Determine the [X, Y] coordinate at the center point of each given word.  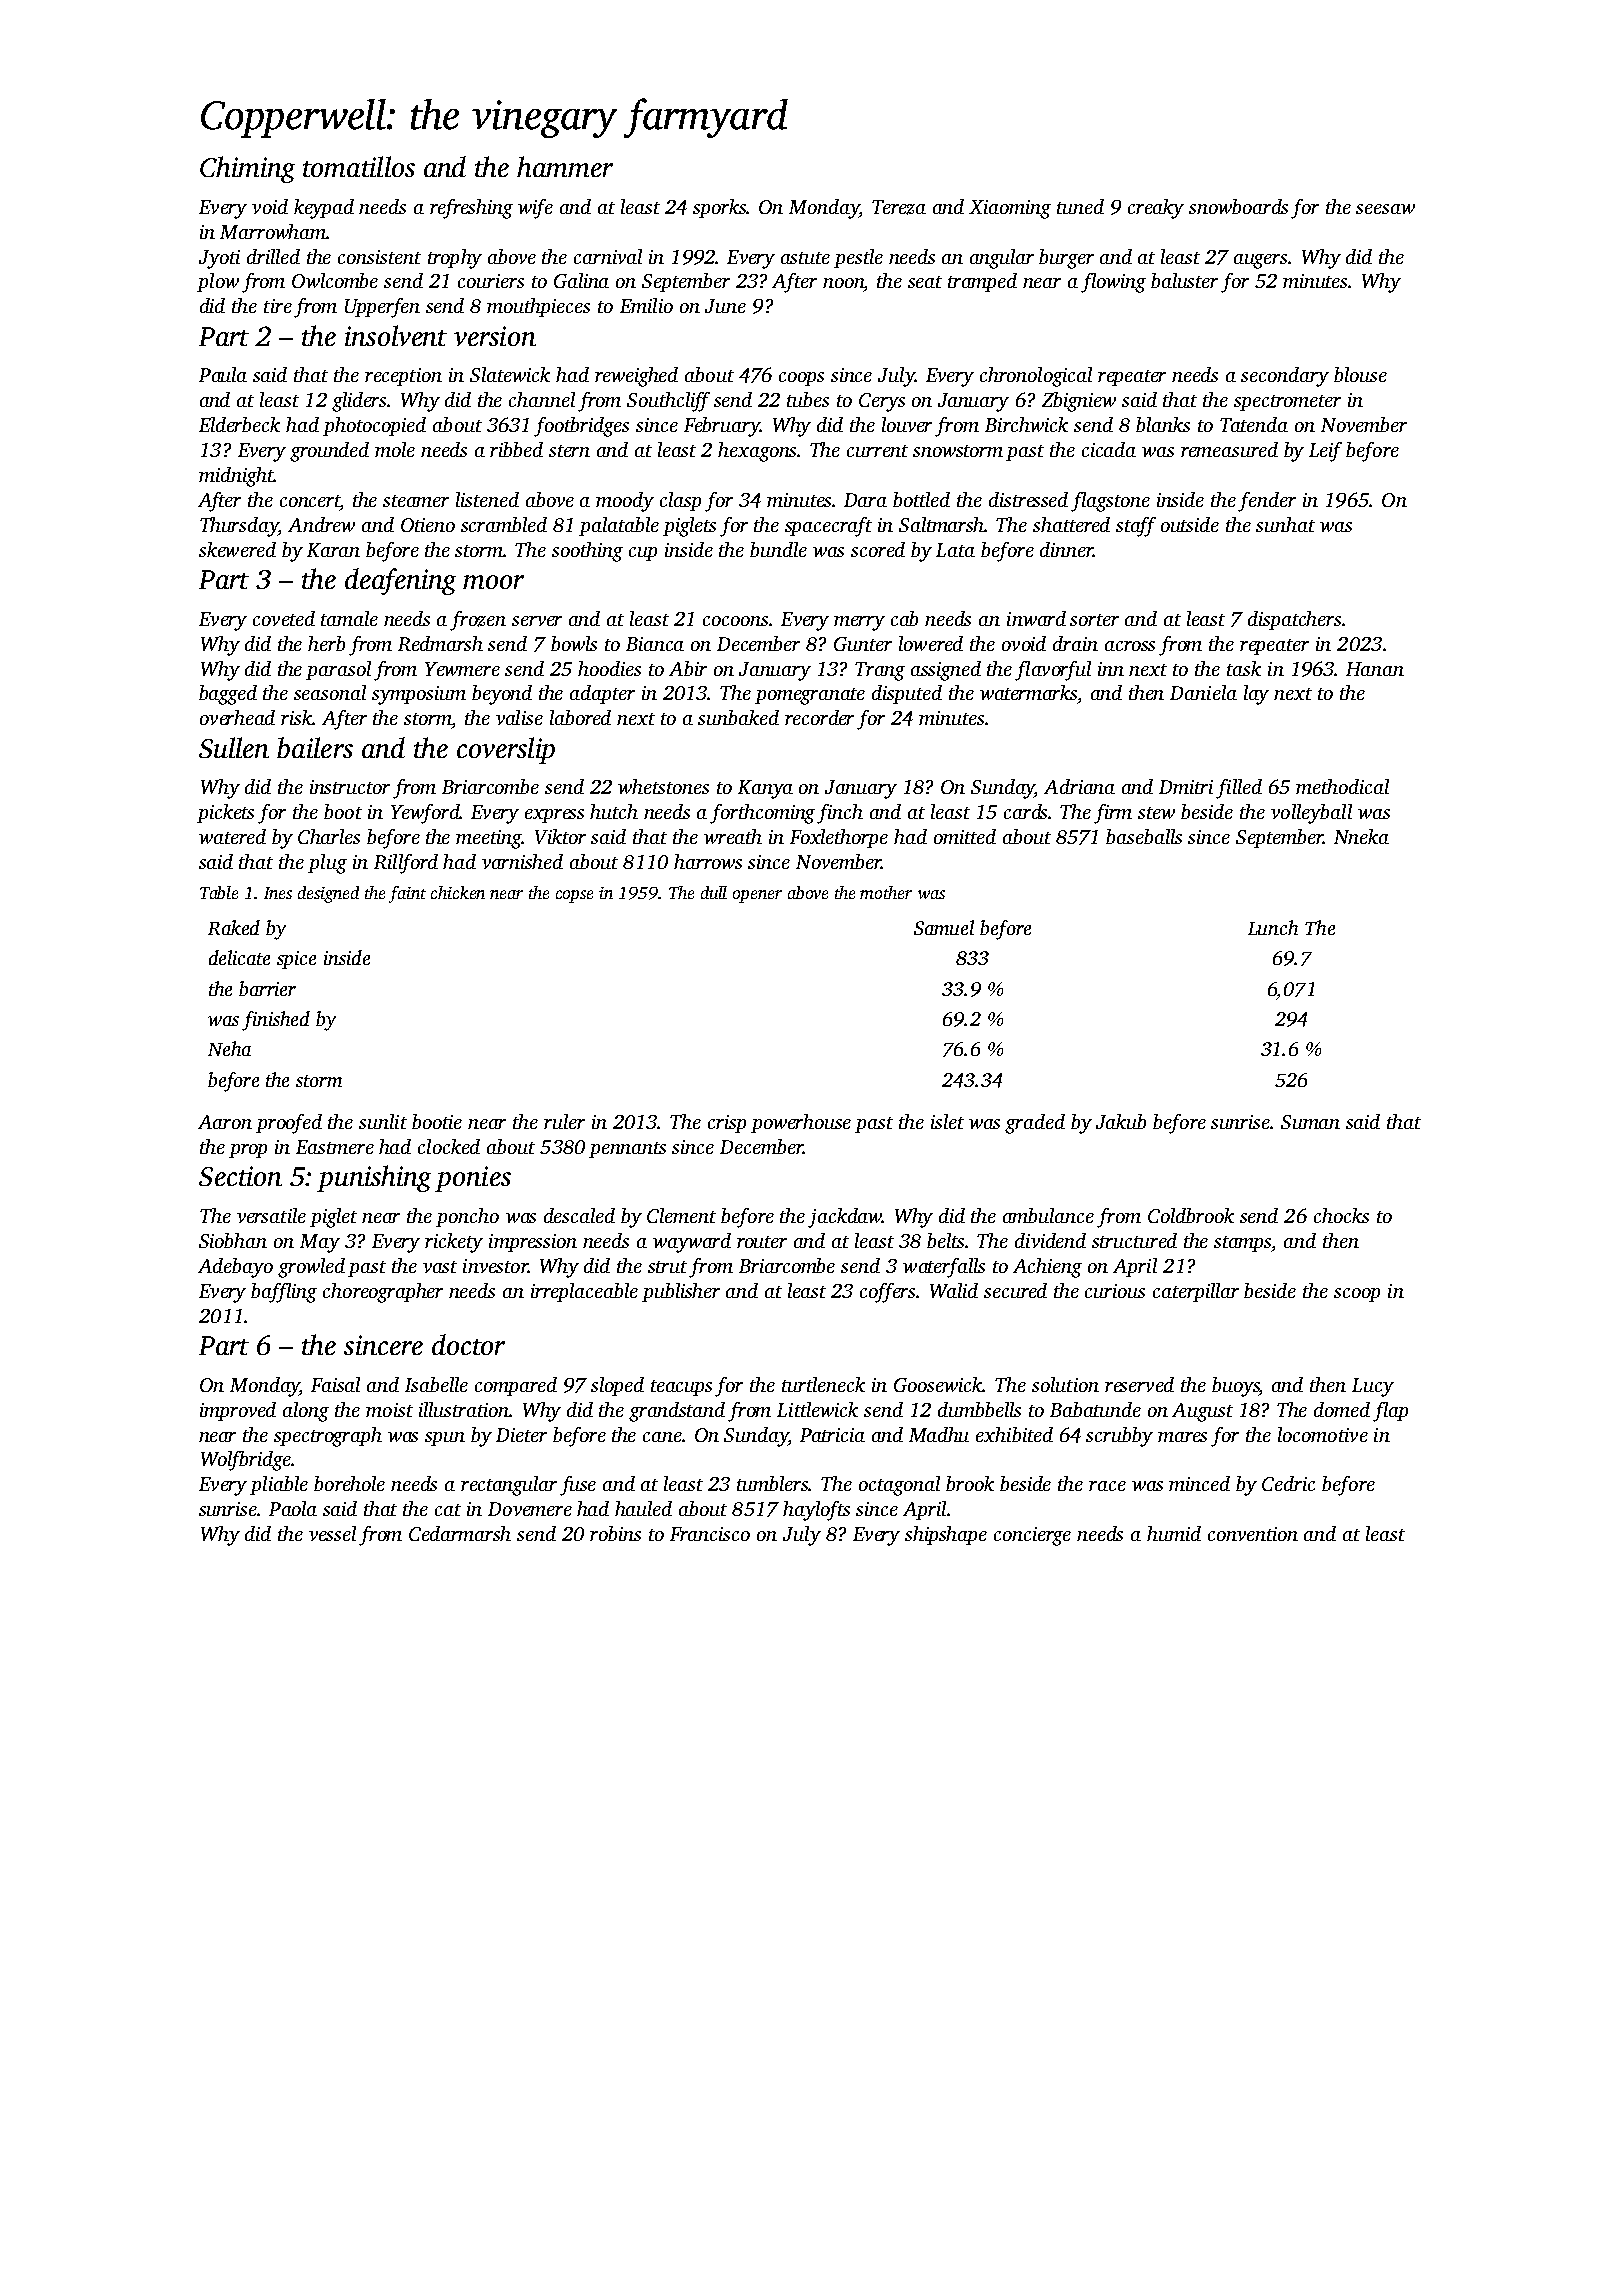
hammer [565, 166]
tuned [1080, 206]
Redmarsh [440, 643]
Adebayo [235, 1268]
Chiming [247, 169]
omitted [965, 836]
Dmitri [1186, 787]
